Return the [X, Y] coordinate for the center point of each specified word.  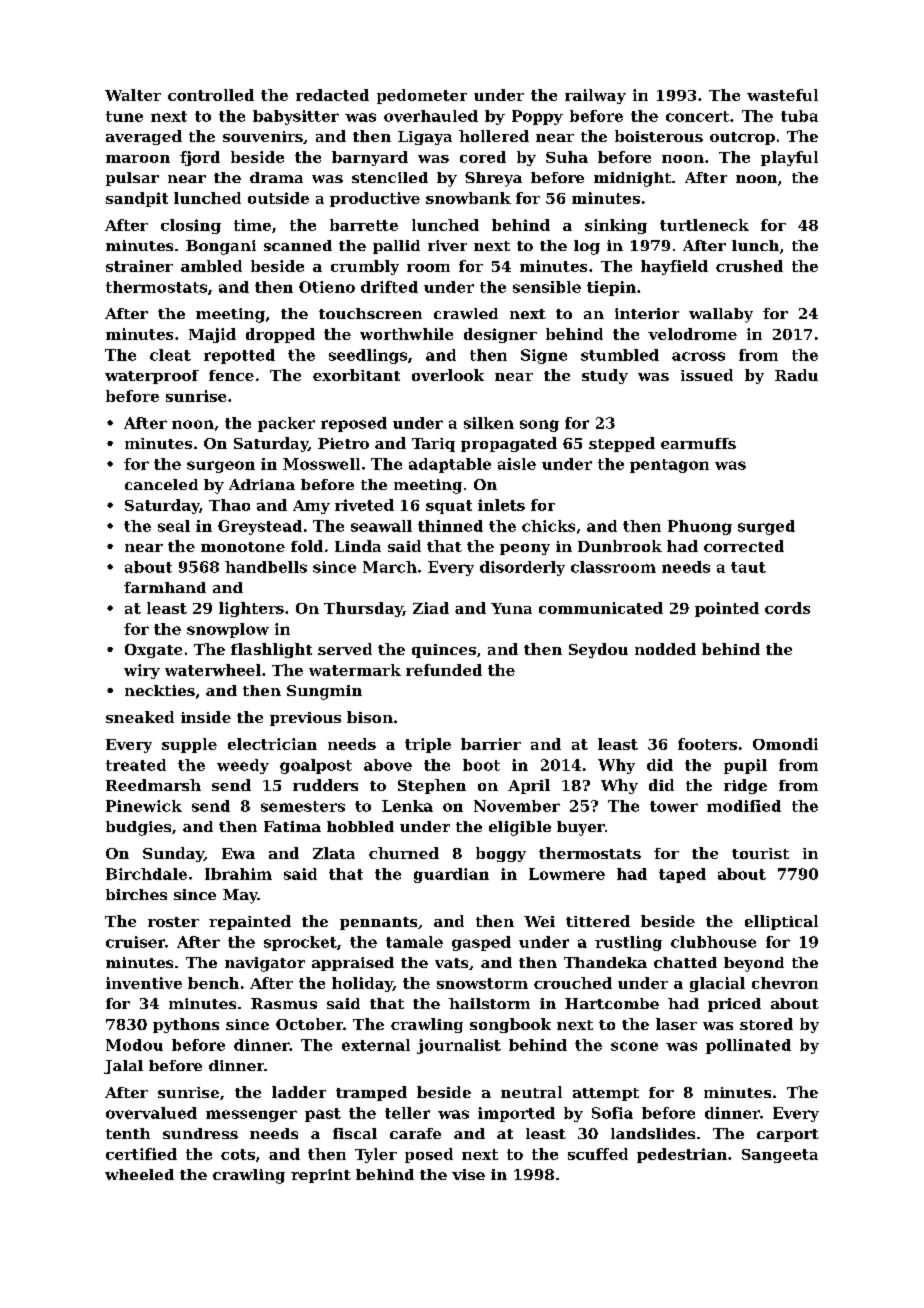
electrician [272, 744]
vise [468, 1174]
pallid [396, 247]
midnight [632, 179]
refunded [444, 670]
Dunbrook [620, 546]
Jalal [123, 1067]
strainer [139, 266]
